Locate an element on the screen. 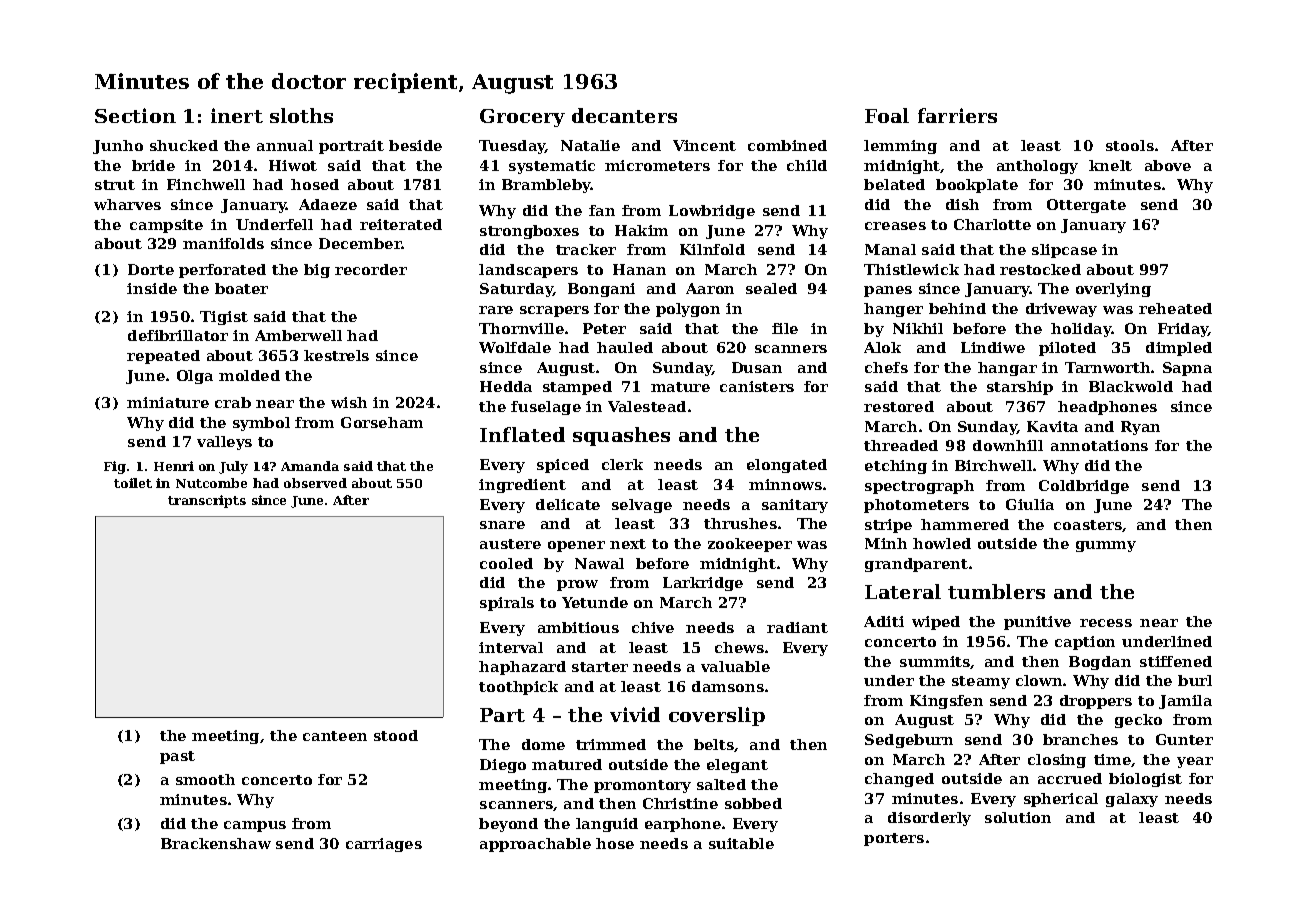 This screenshot has height=924, width=1308. above is located at coordinates (1168, 165).
